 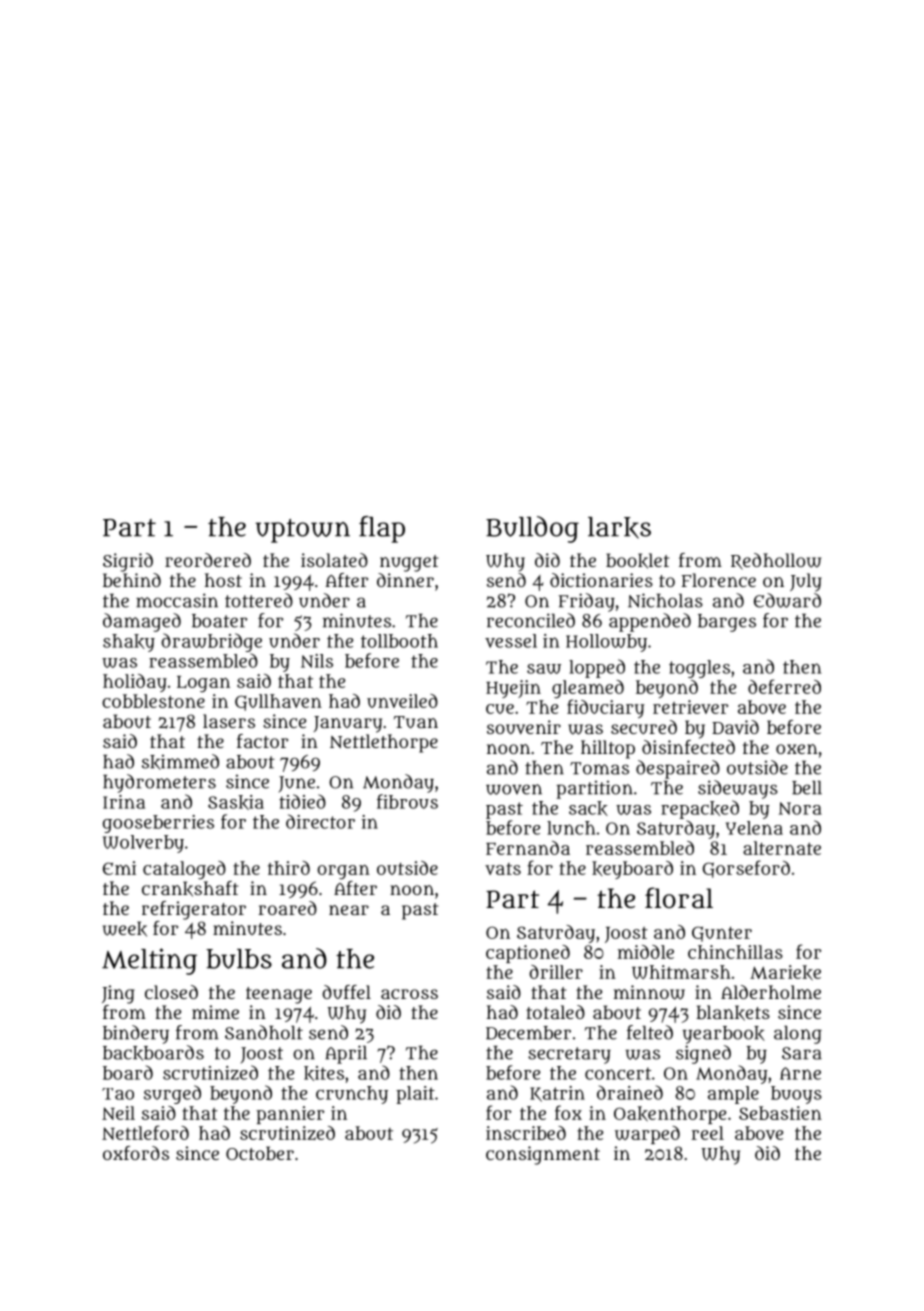 What do you see at coordinates (320, 821) in the screenshot?
I see `director` at bounding box center [320, 821].
